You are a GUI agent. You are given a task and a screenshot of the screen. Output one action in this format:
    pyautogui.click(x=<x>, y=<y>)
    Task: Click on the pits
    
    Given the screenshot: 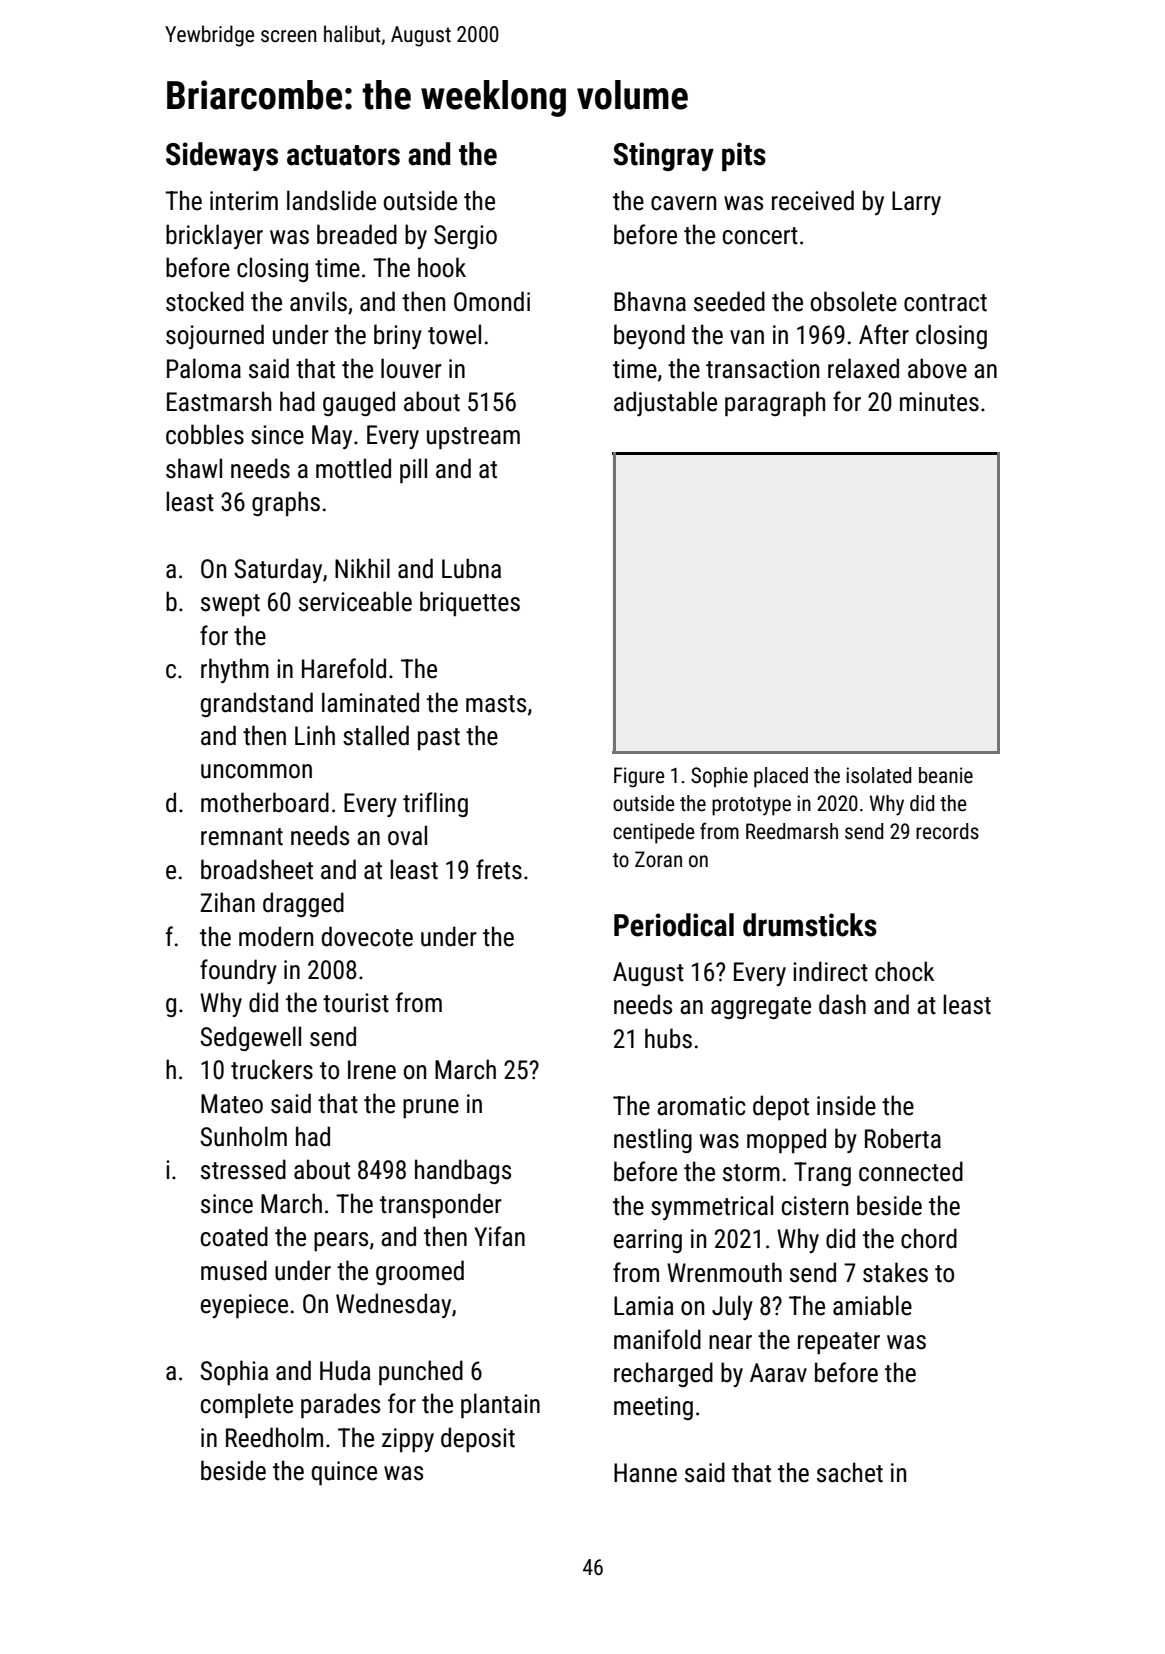 What is the action you would take?
    pyautogui.click(x=744, y=156)
